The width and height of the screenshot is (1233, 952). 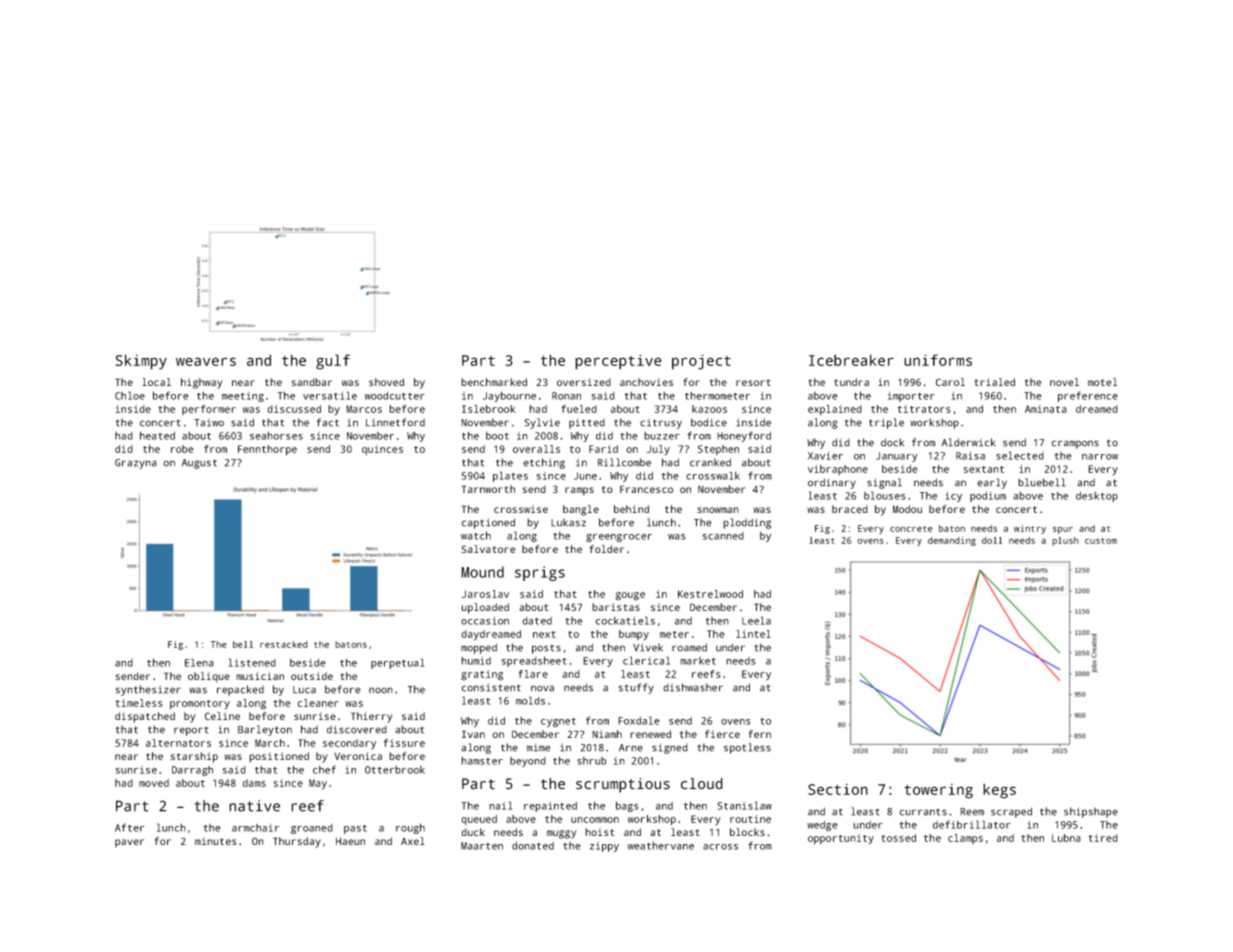 What do you see at coordinates (938, 791) in the screenshot?
I see `towering` at bounding box center [938, 791].
